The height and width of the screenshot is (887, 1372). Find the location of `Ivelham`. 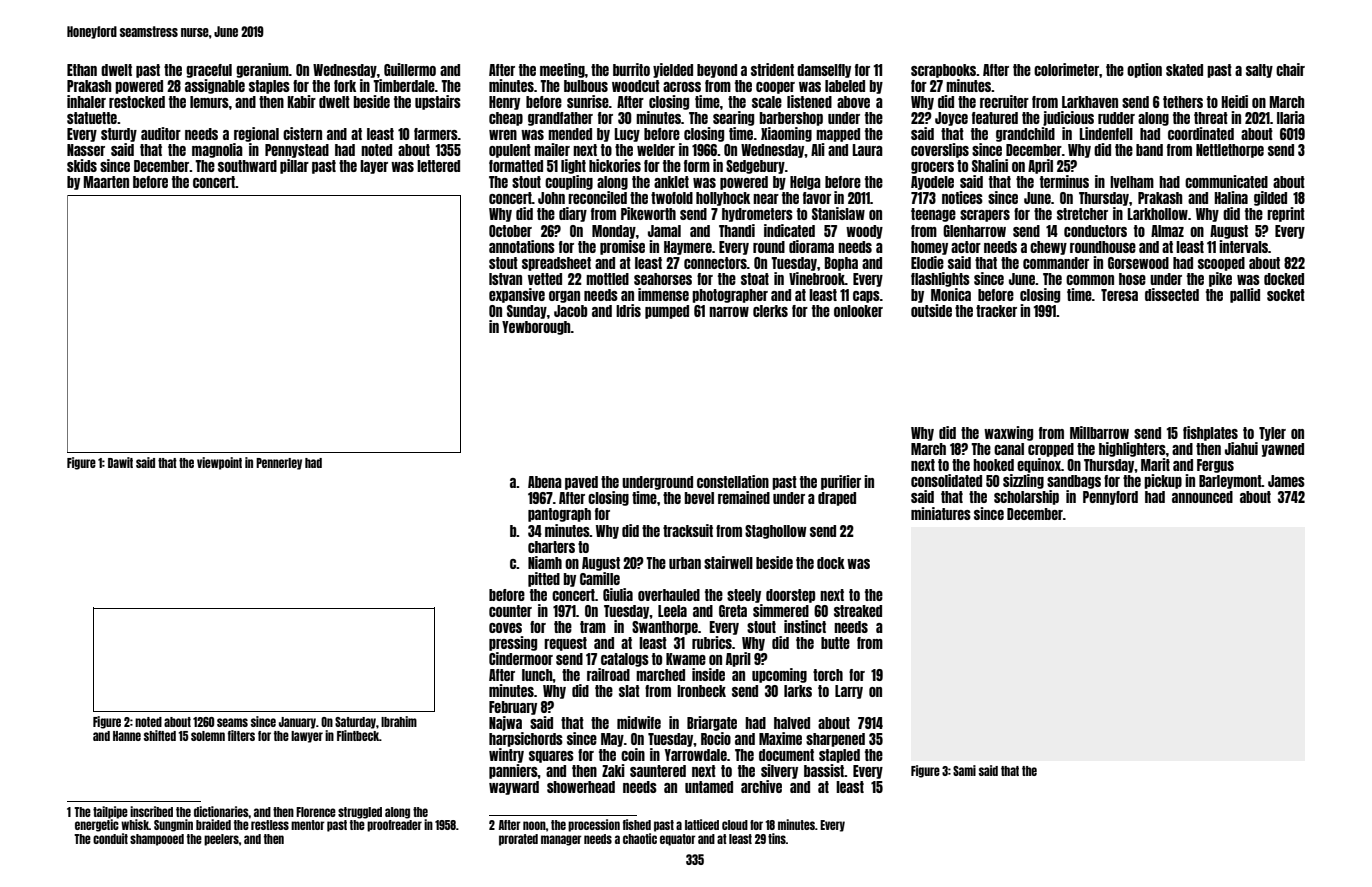

Ivelham is located at coordinates (1132, 182).
